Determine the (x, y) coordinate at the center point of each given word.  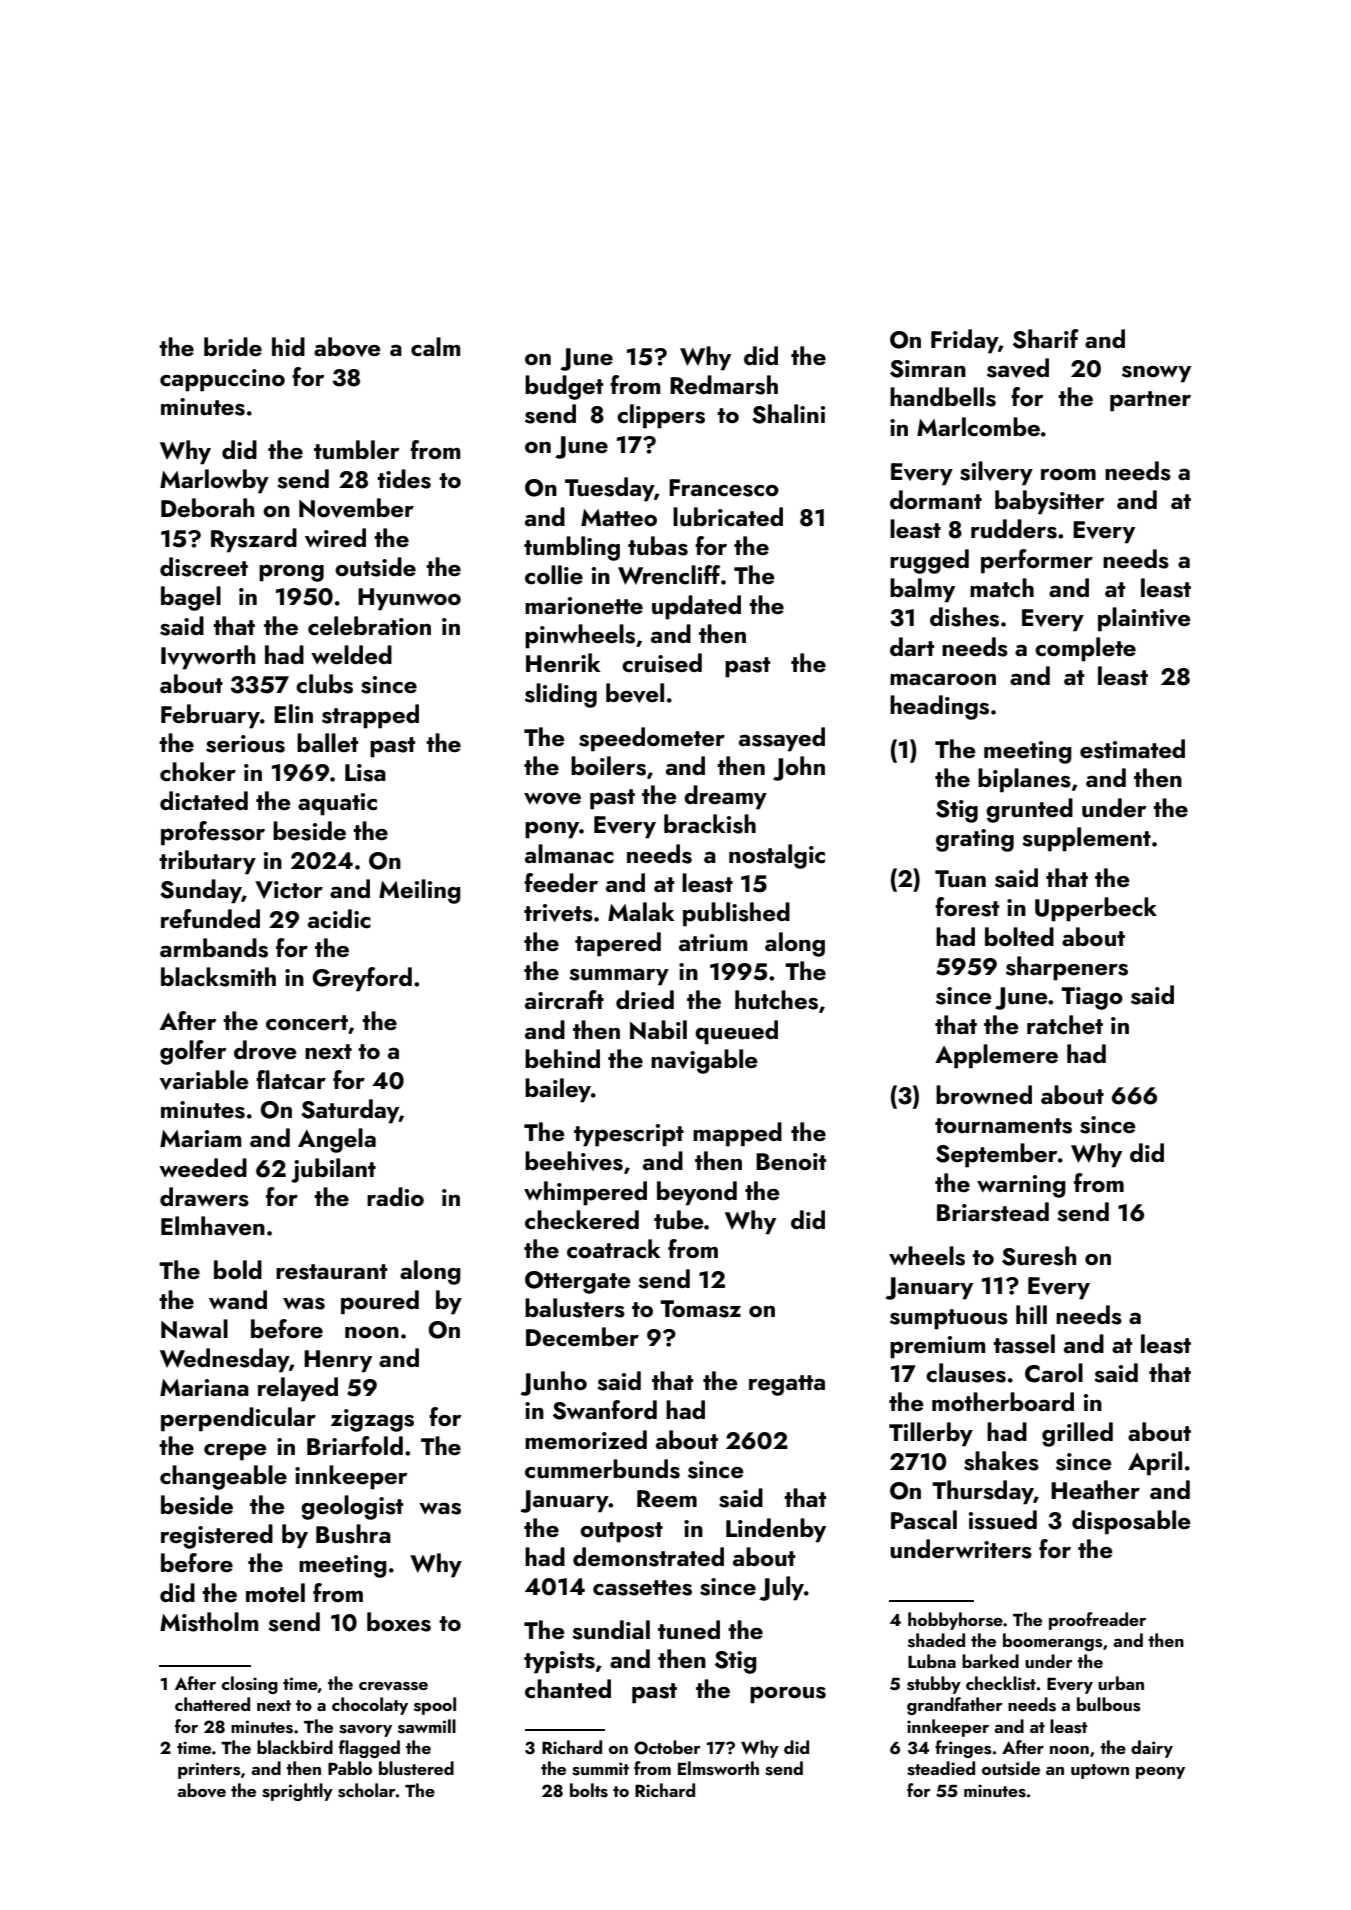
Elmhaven (213, 1226)
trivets (558, 913)
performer (1037, 561)
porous (788, 1695)
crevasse (393, 1686)
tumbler (356, 450)
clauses (966, 1373)
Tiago (1092, 998)
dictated (204, 800)
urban (1121, 1683)
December (582, 1336)
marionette (584, 605)
